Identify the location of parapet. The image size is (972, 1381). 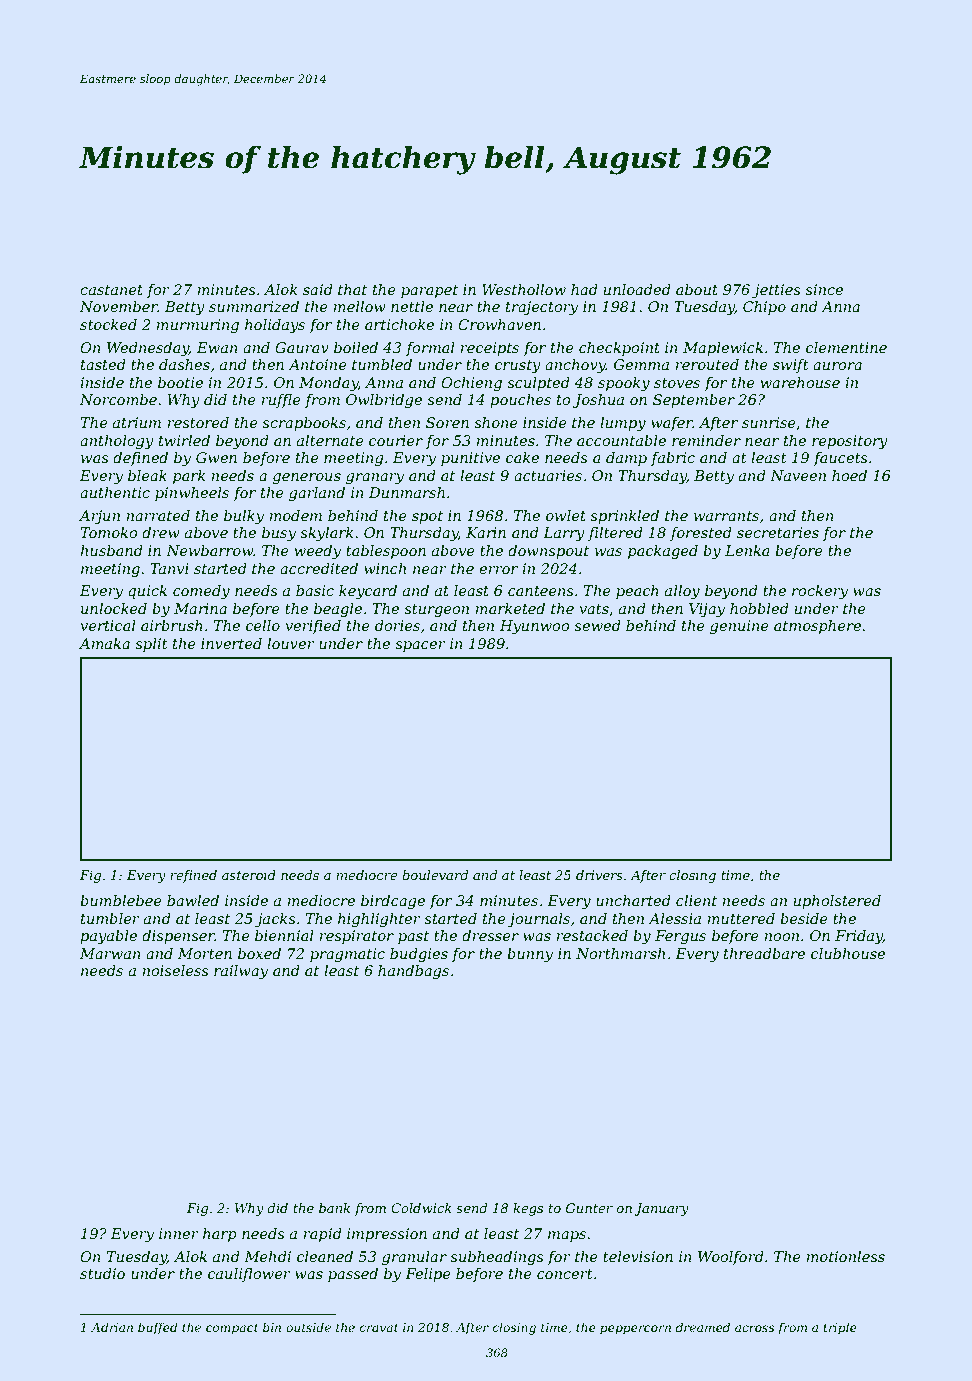
(429, 291).
